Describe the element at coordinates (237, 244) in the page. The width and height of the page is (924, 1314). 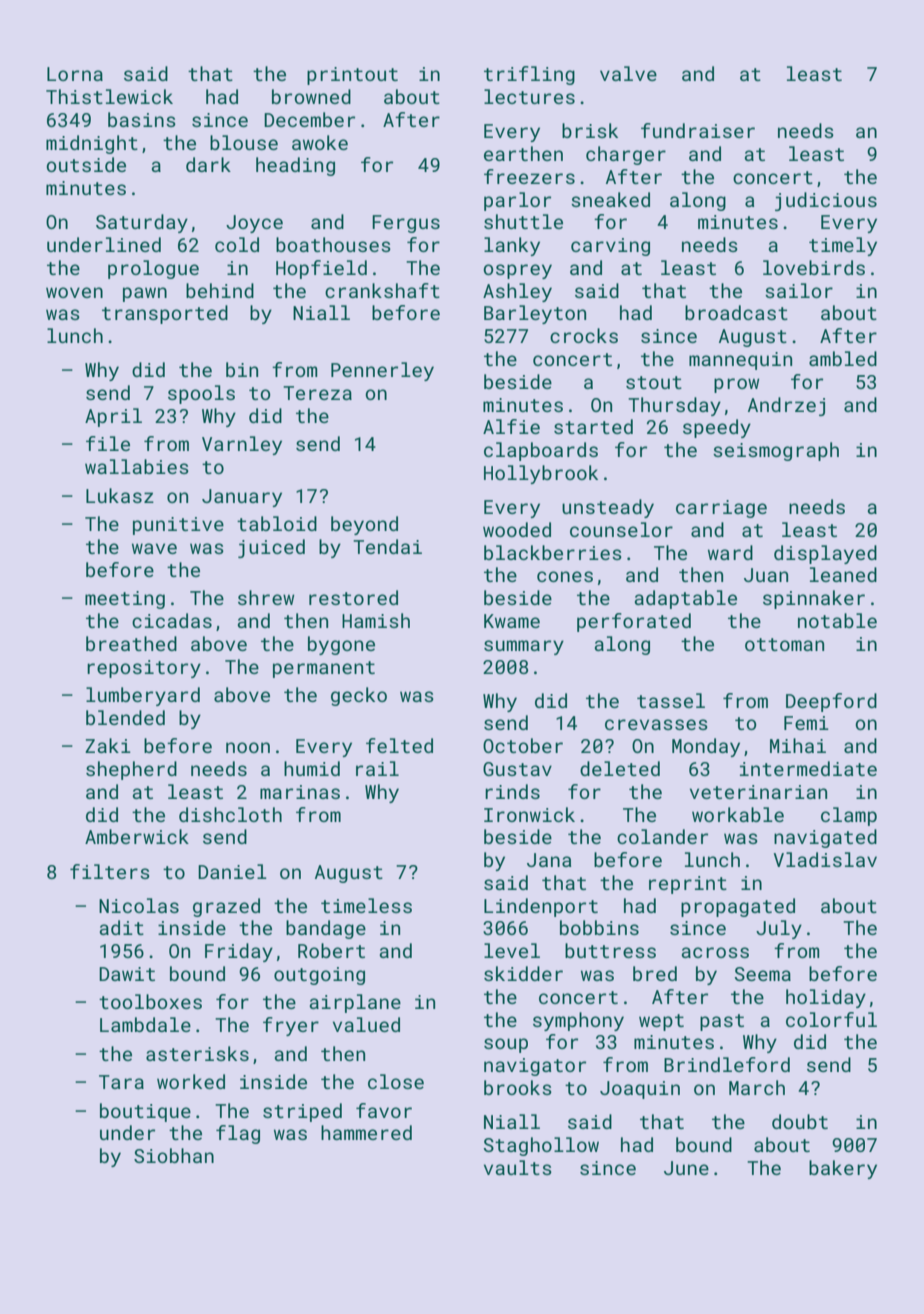
I see `cold` at that location.
